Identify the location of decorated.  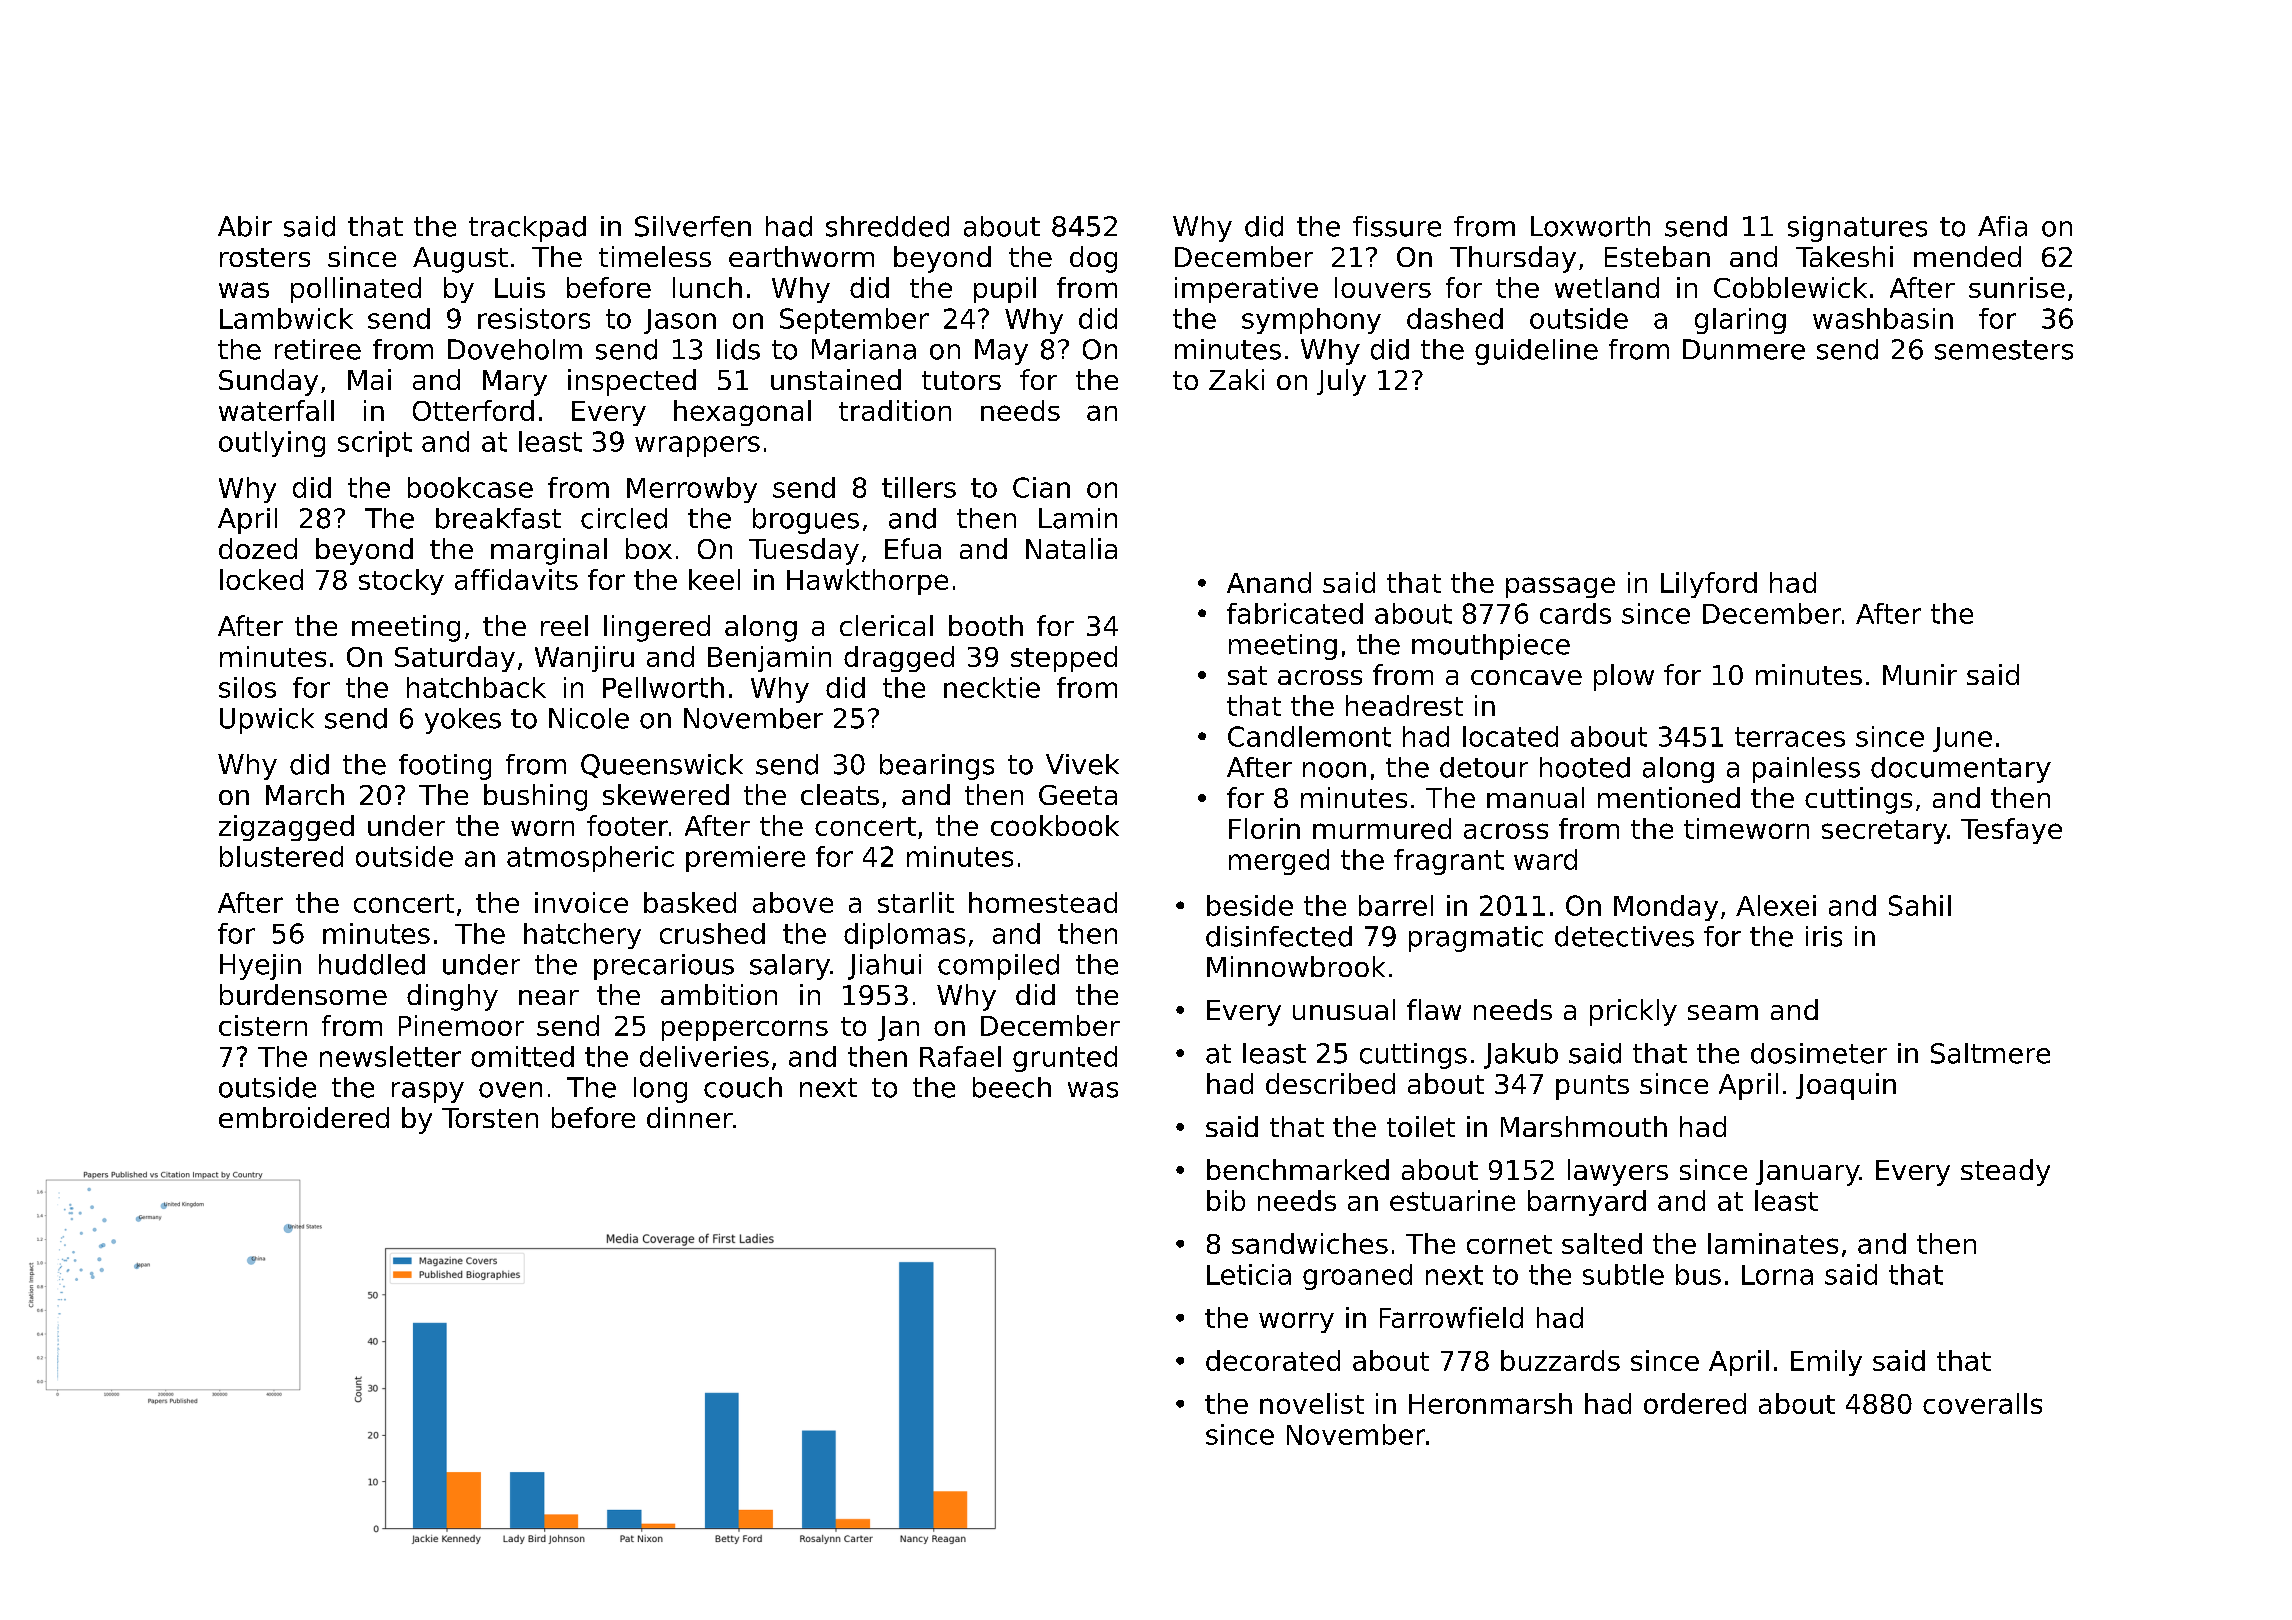
(1273, 1360).
